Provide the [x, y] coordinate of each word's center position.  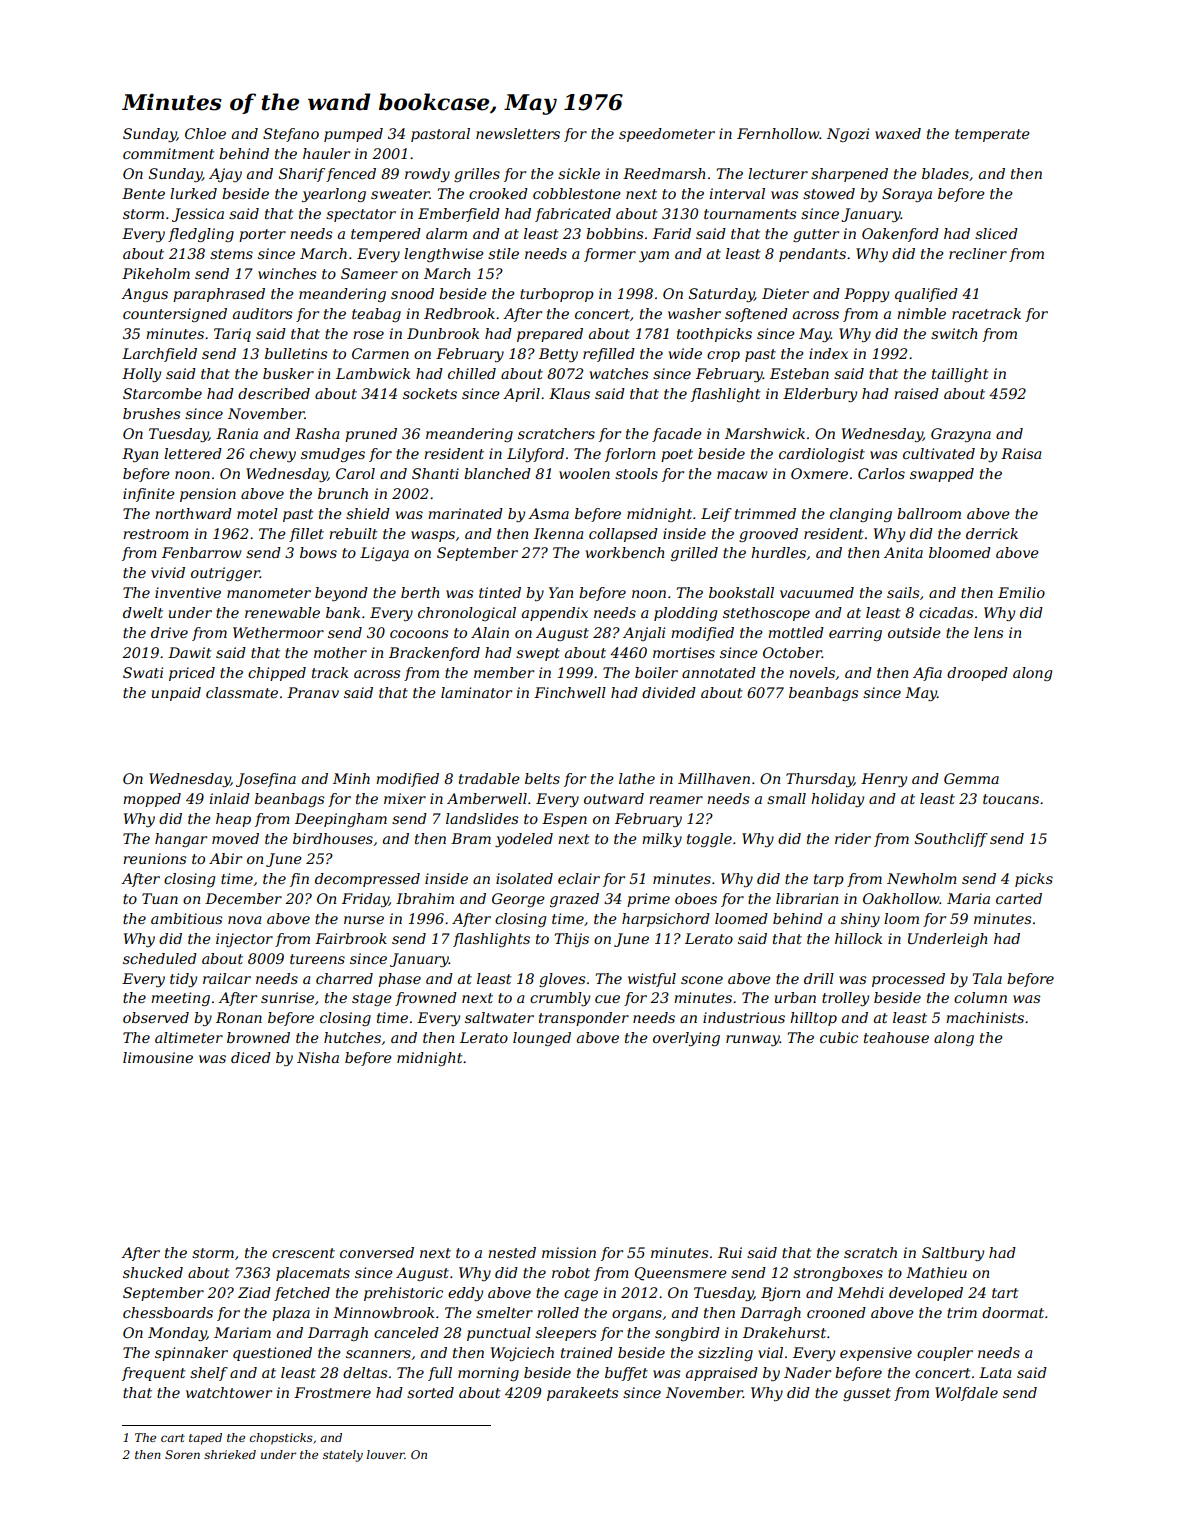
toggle [709, 840]
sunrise [287, 997]
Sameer [369, 273]
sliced [996, 233]
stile [503, 253]
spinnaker [191, 1354]
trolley [845, 999]
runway [753, 1040]
